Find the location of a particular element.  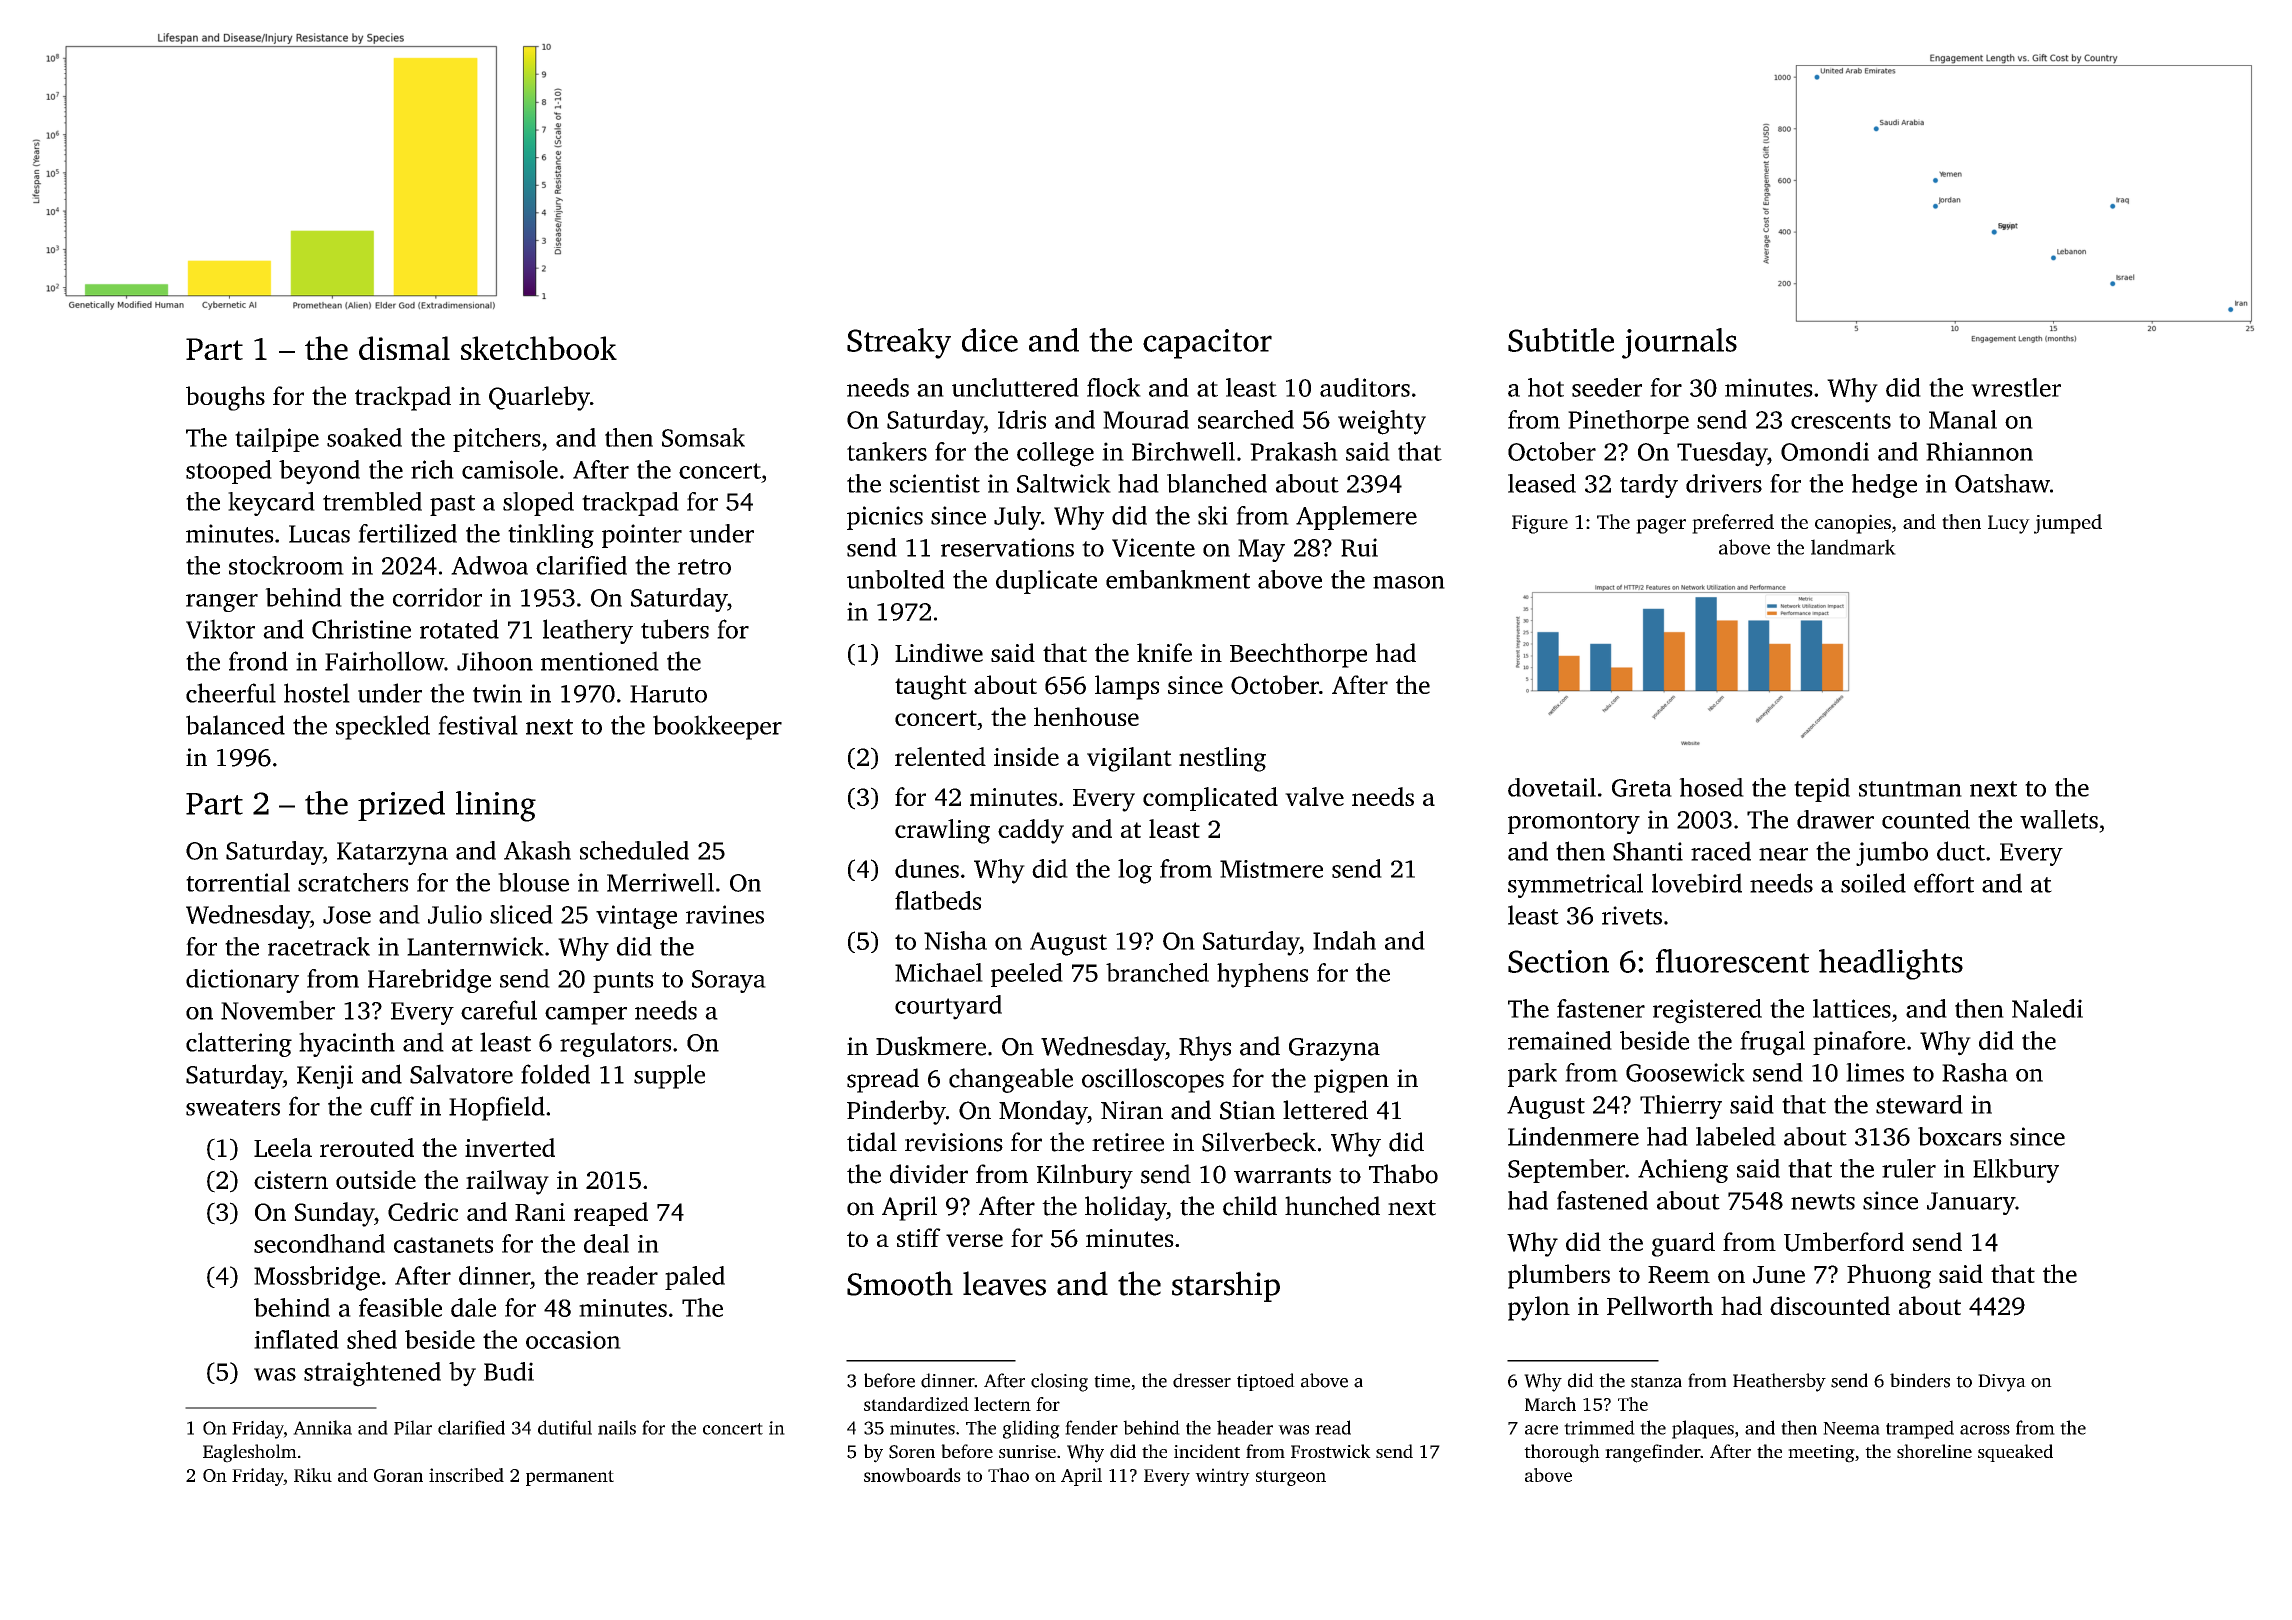

acre is located at coordinates (1541, 1430).
